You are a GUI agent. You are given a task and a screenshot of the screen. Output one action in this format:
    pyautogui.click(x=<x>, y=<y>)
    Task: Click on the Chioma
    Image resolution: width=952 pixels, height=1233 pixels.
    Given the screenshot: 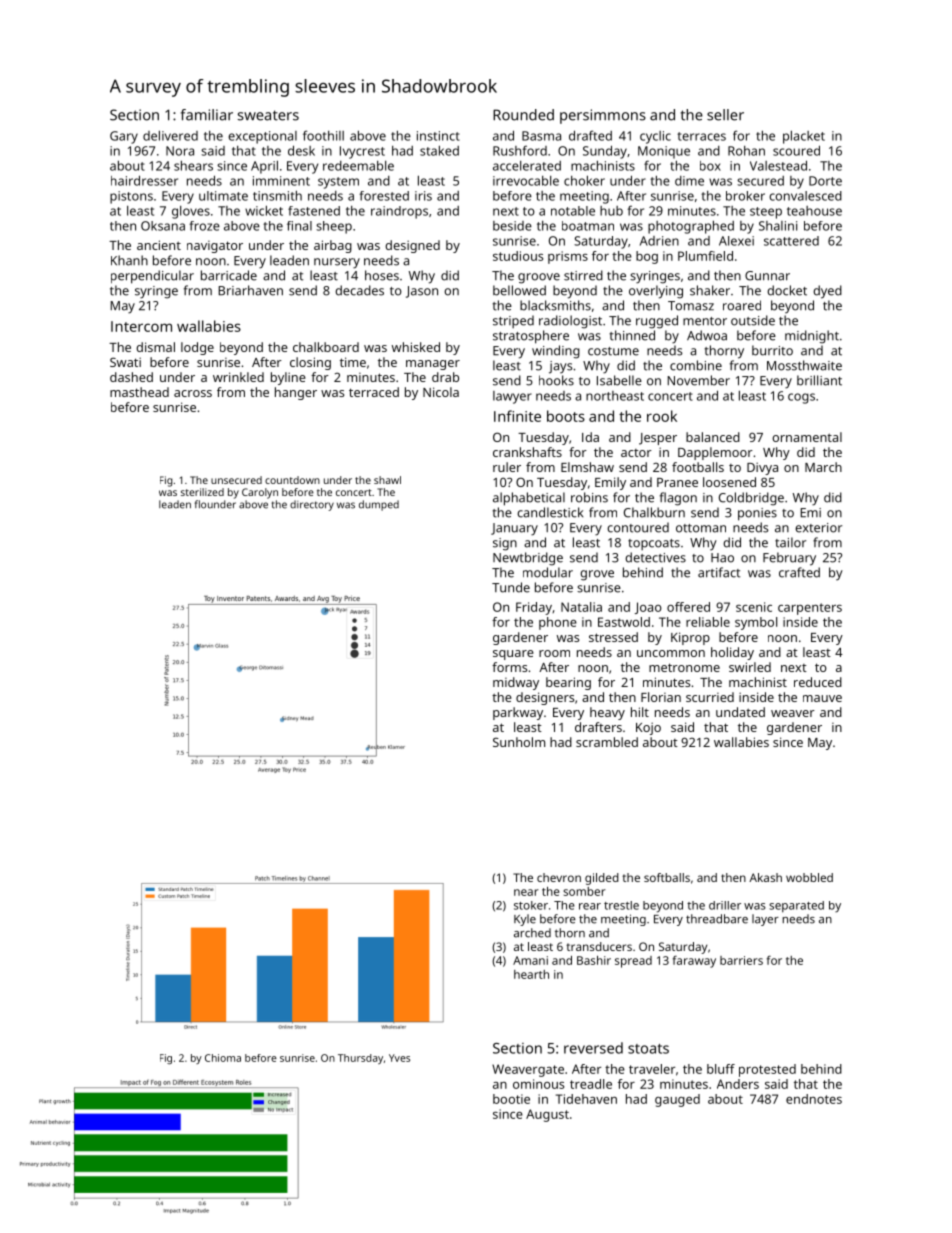 What is the action you would take?
    pyautogui.click(x=223, y=1058)
